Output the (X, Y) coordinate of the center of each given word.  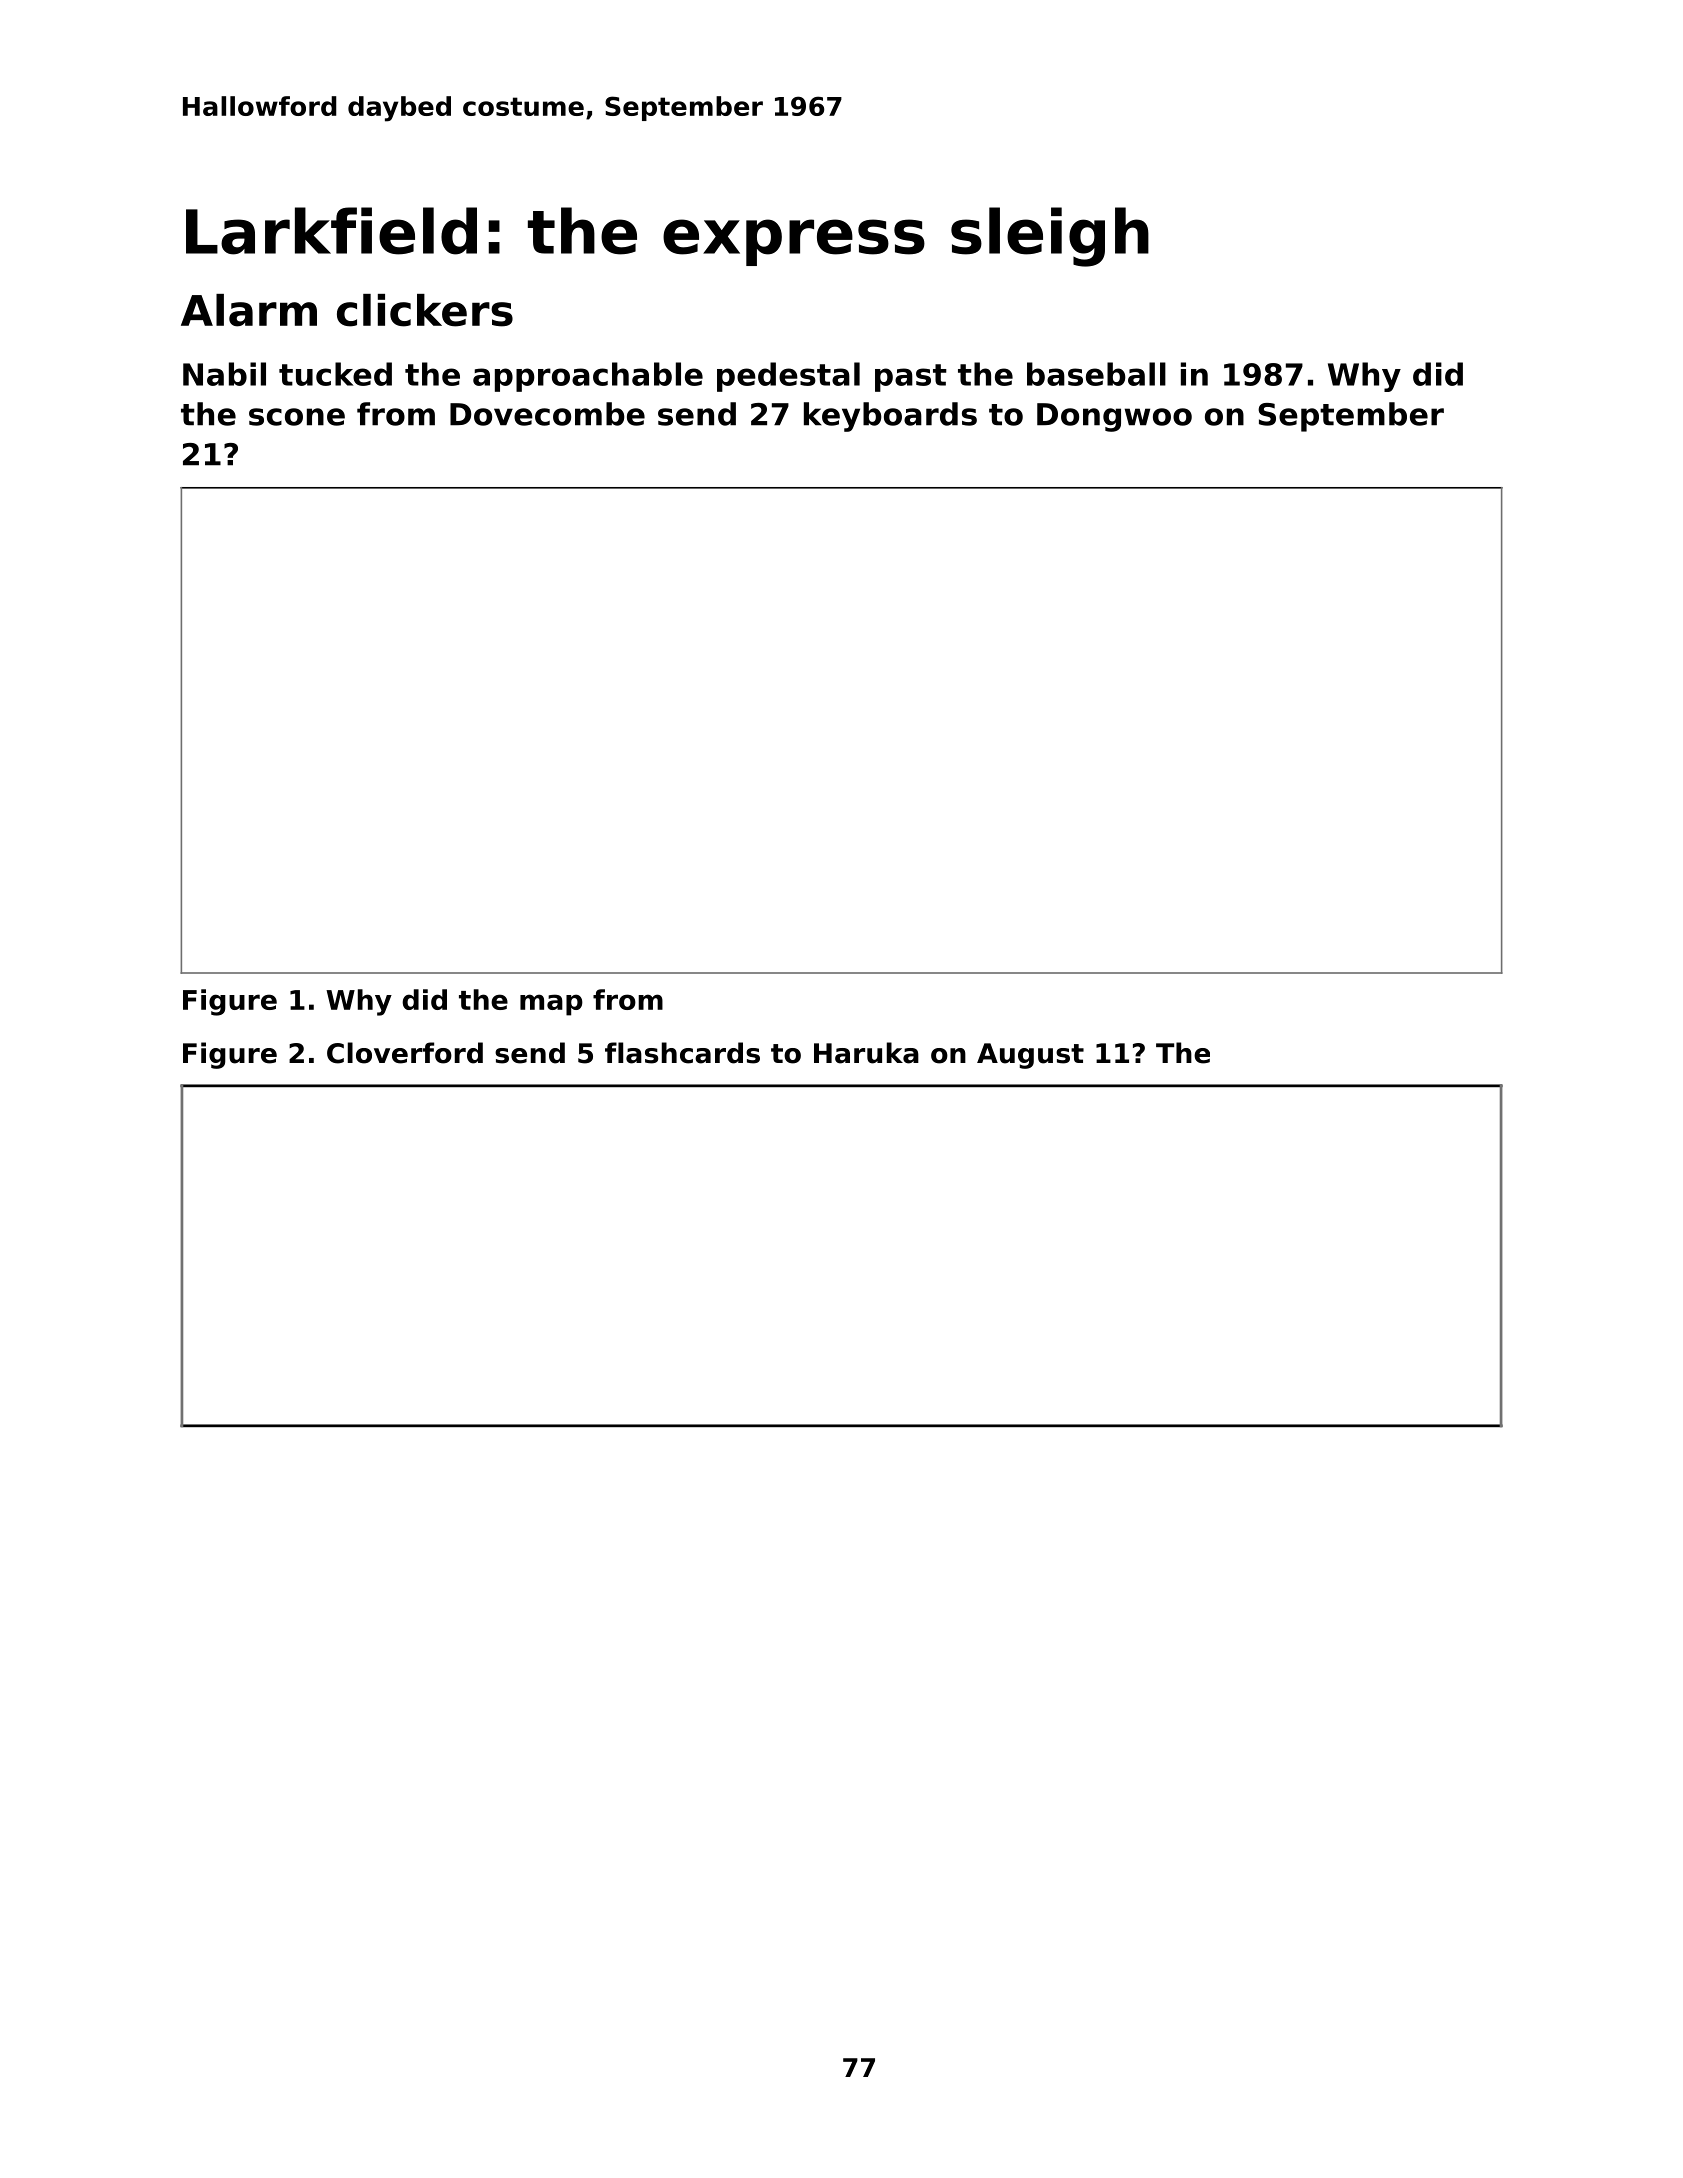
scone (297, 417)
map (551, 1005)
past (911, 378)
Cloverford (405, 1053)
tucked (335, 374)
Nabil (224, 374)
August (1030, 1056)
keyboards (890, 417)
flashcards (682, 1053)
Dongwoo (1114, 417)
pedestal (788, 377)
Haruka (866, 1053)
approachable (588, 377)
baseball (1096, 374)
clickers (425, 310)
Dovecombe (547, 414)
